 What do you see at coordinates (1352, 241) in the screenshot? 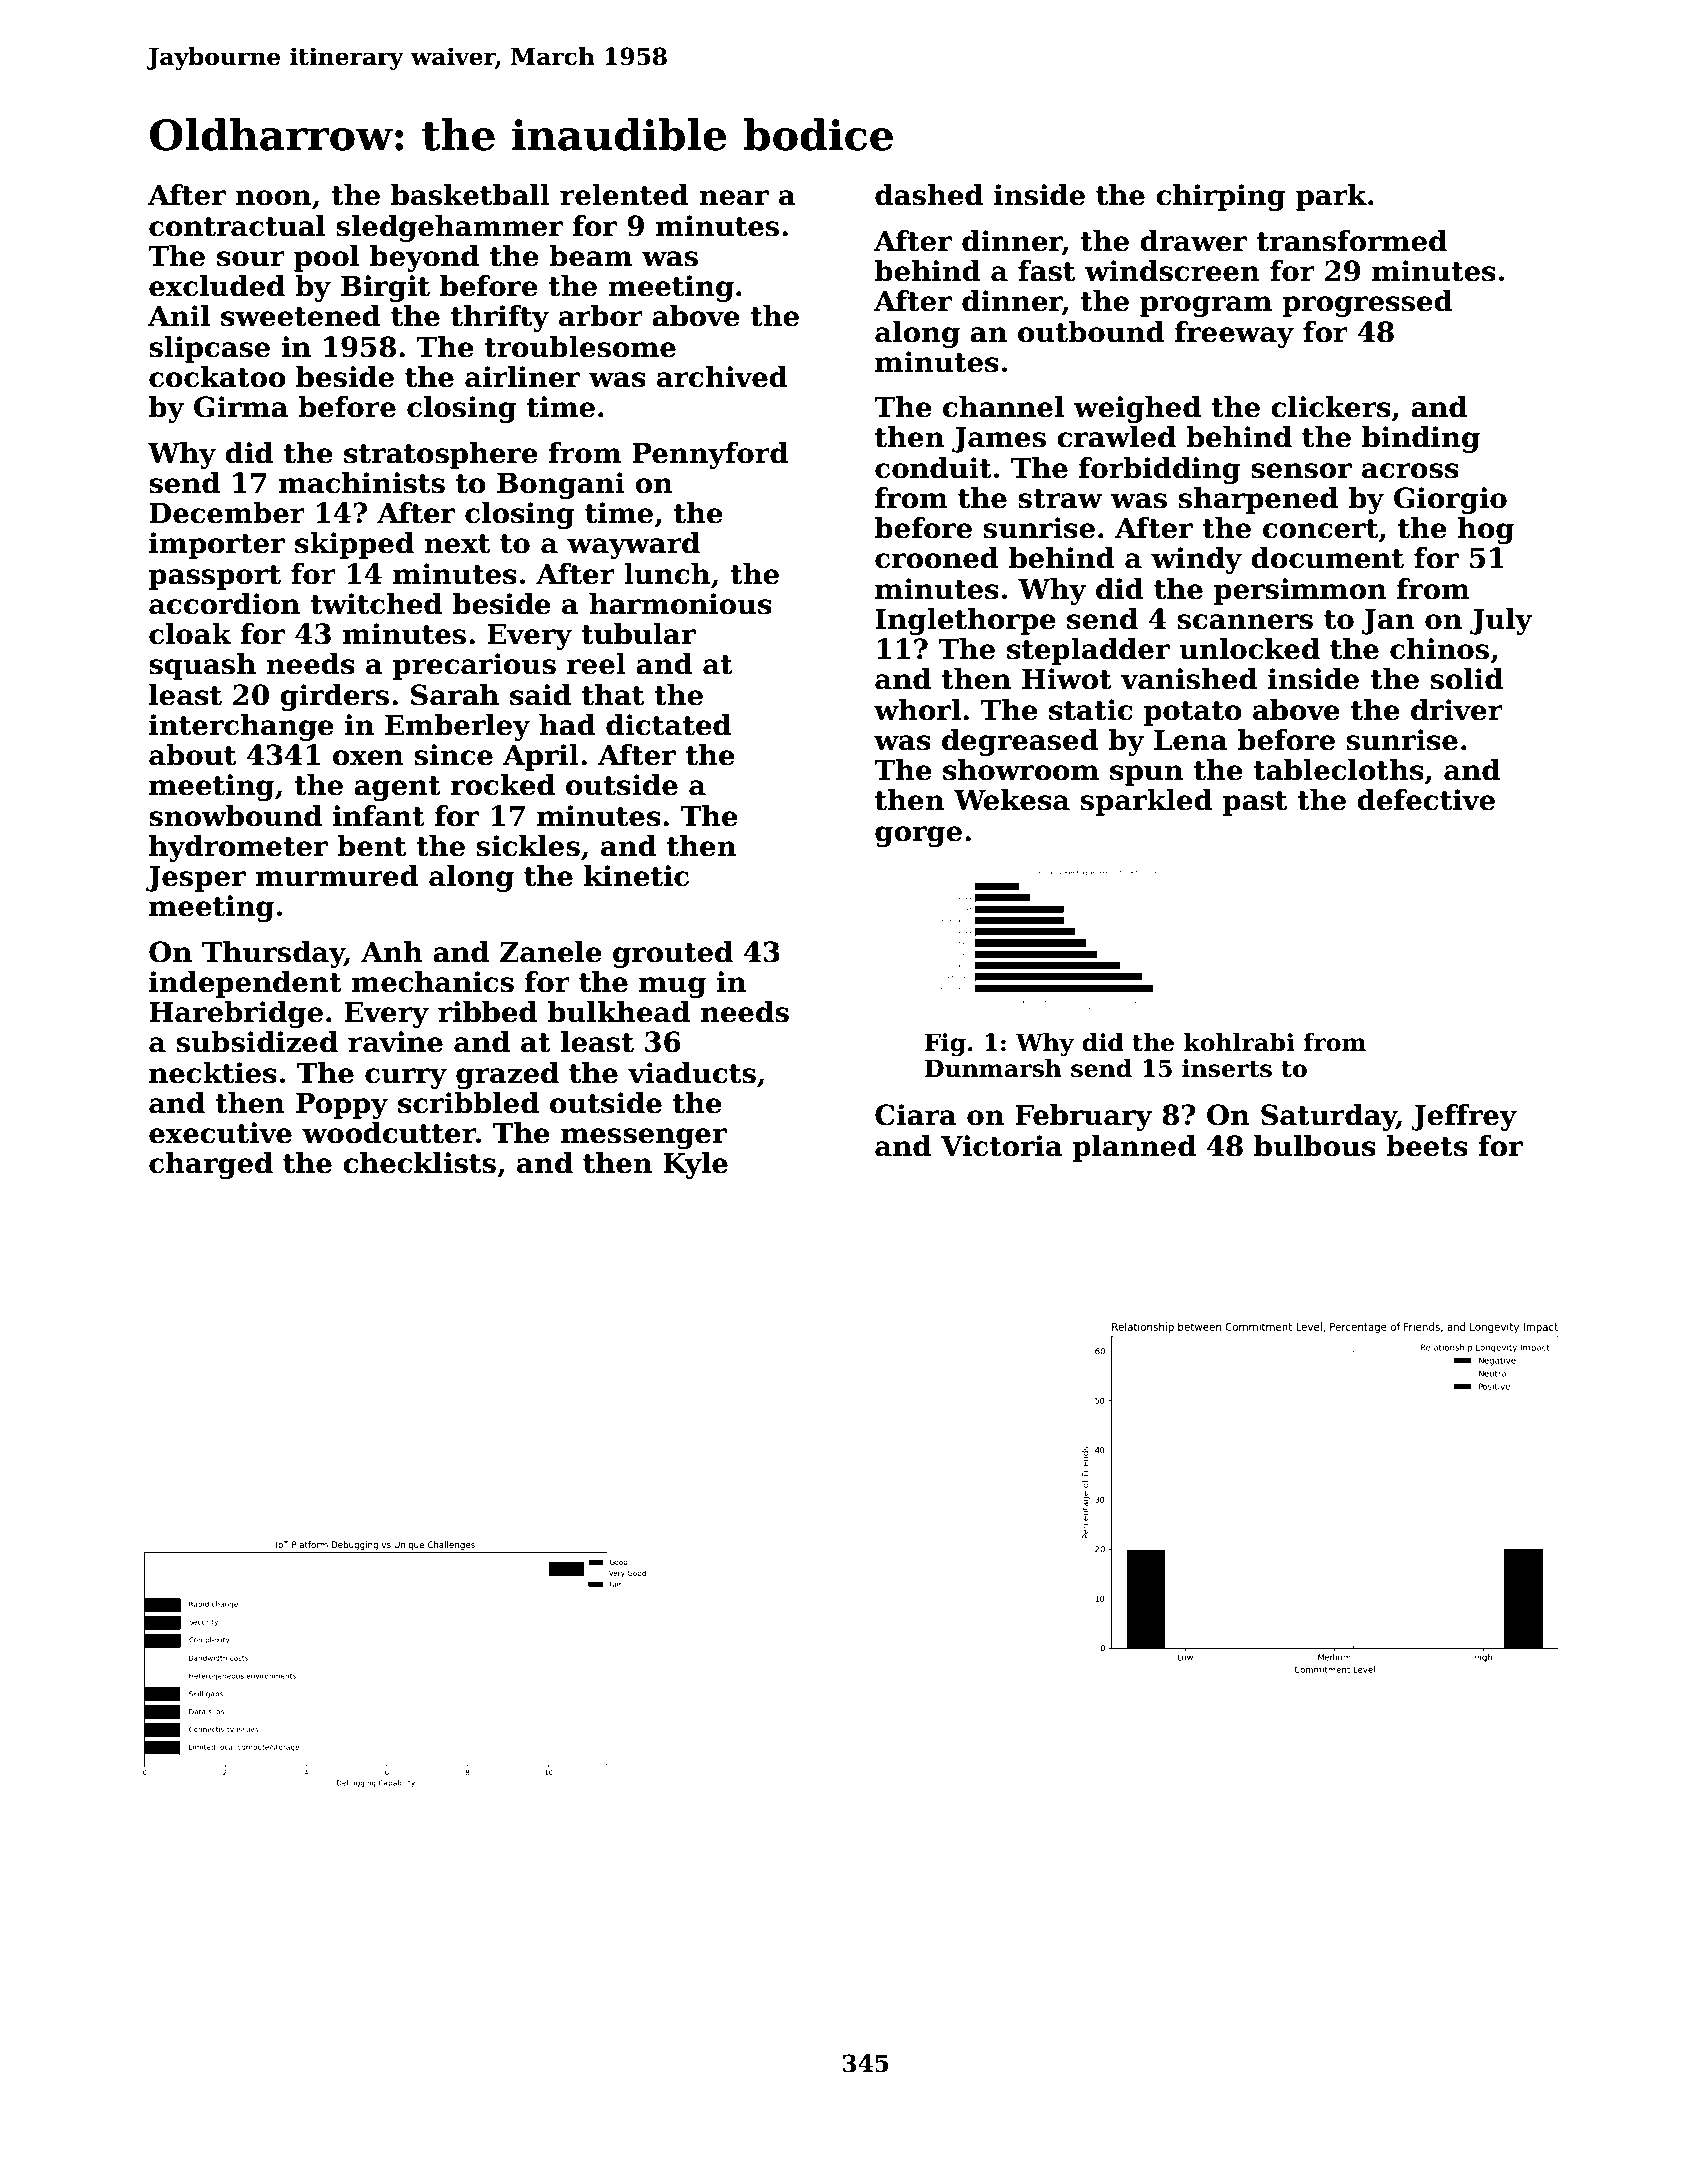
I see `transformed` at bounding box center [1352, 241].
